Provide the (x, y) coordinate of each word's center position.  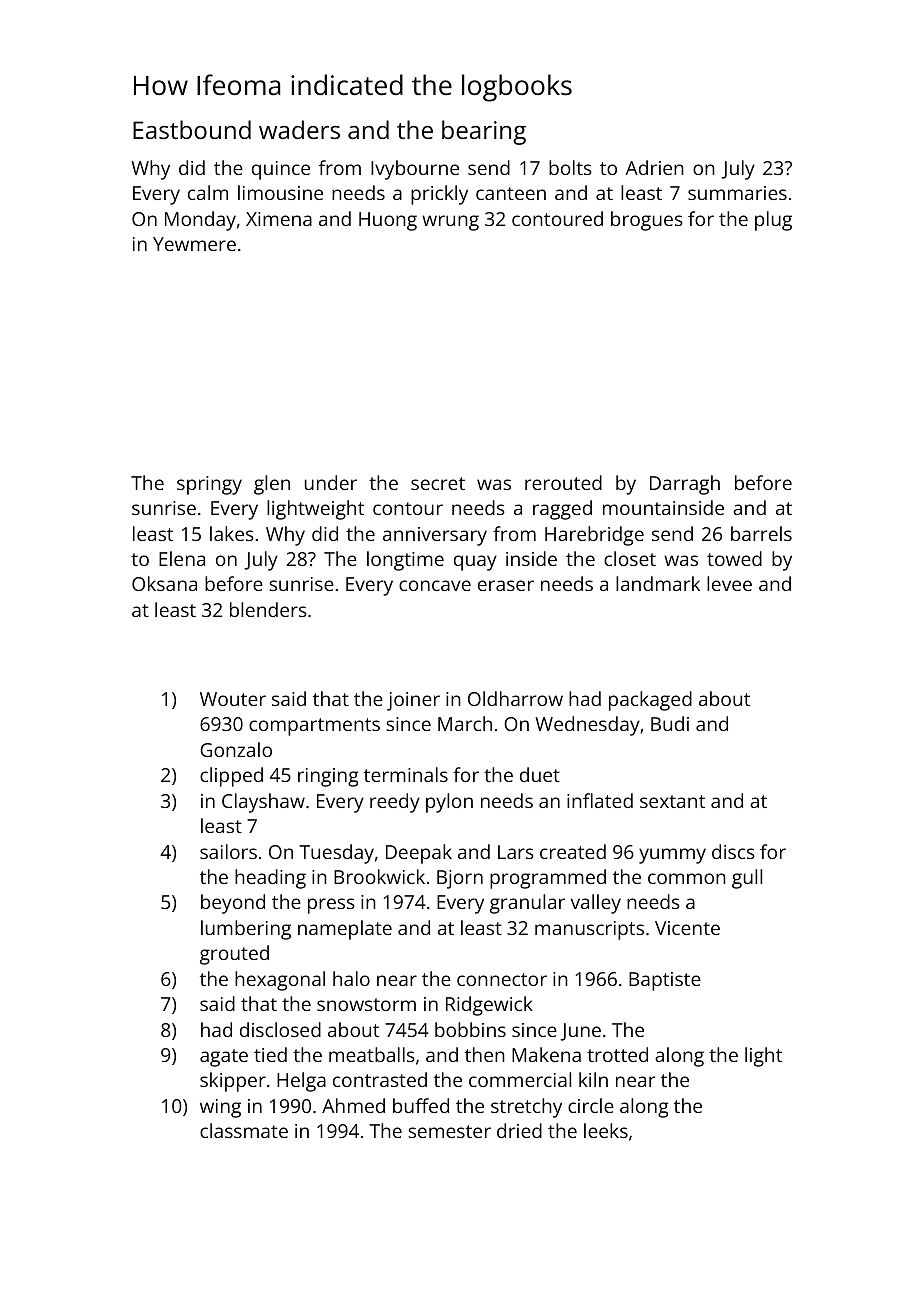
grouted (234, 955)
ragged (562, 510)
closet (630, 558)
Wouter (233, 699)
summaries (737, 193)
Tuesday (337, 854)
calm (208, 192)
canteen (511, 193)
